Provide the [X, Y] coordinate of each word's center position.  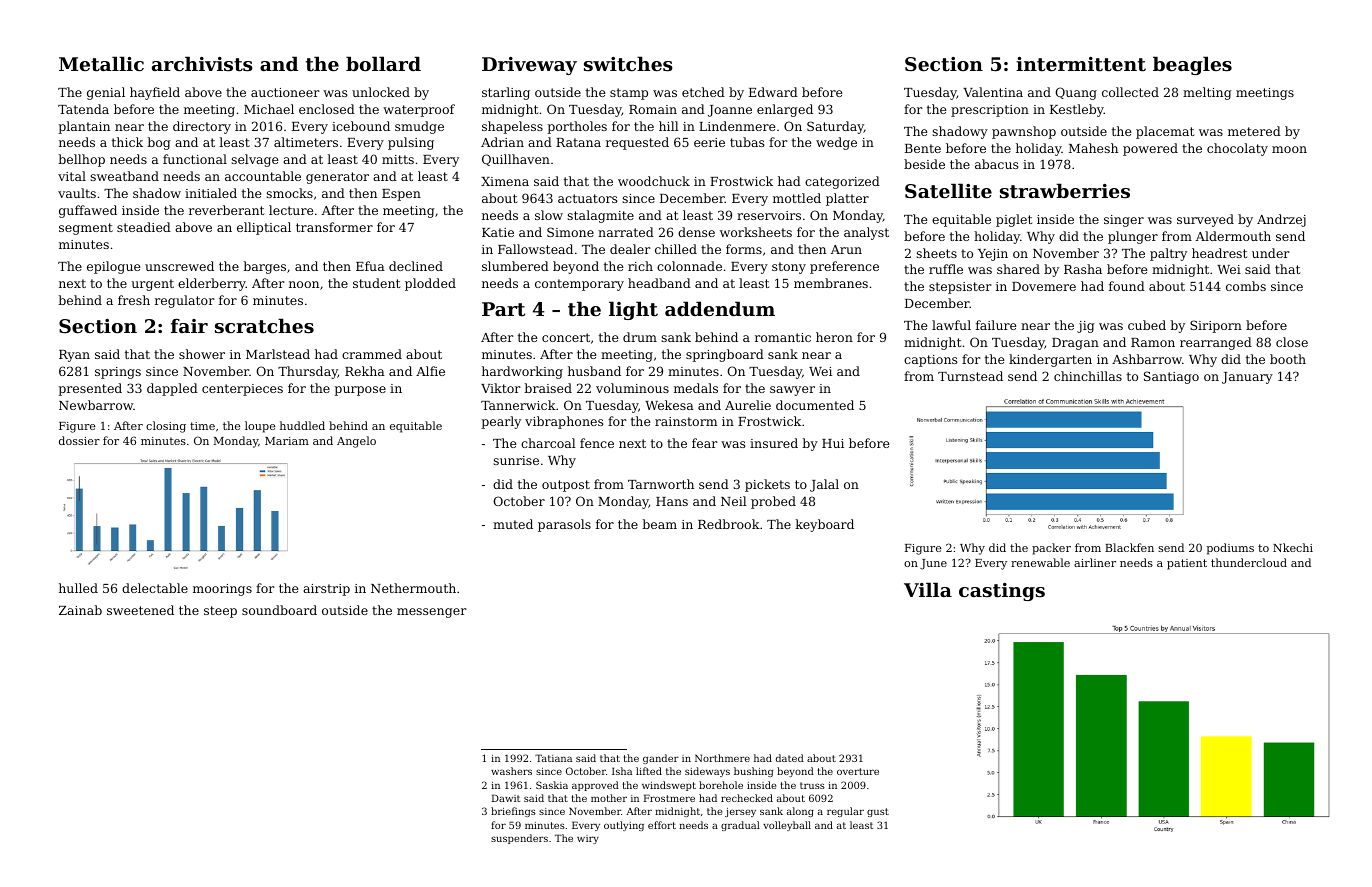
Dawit [506, 798]
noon [304, 284]
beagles [1192, 65]
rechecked [747, 798]
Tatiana [553, 758]
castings [1002, 592]
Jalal [824, 485]
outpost [566, 486]
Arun [846, 249]
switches [628, 64]
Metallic [101, 64]
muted [513, 524]
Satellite [948, 190]
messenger [432, 613]
